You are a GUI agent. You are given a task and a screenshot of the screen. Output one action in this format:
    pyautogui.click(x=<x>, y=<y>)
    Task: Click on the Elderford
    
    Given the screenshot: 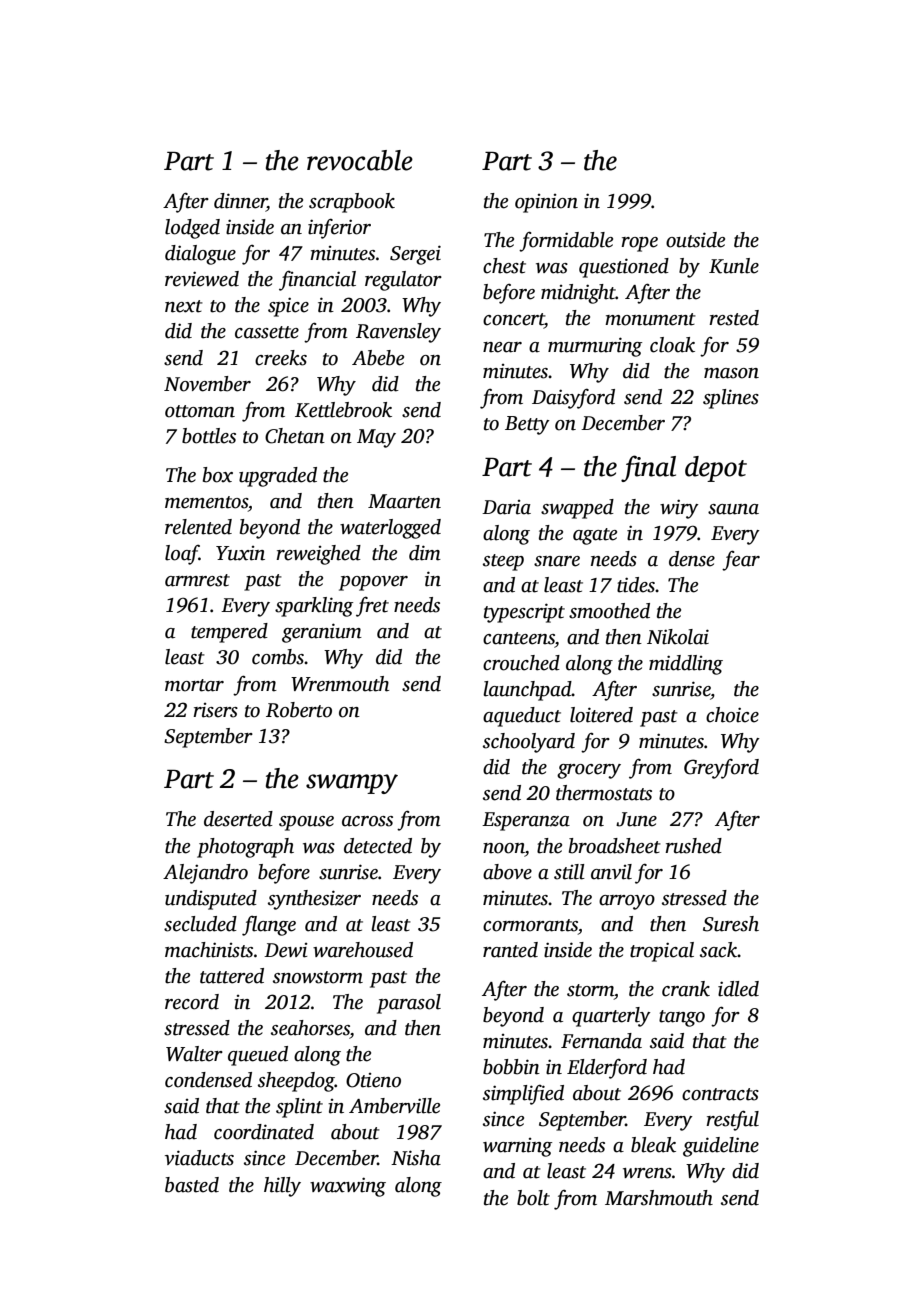 What is the action you would take?
    pyautogui.click(x=607, y=1068)
